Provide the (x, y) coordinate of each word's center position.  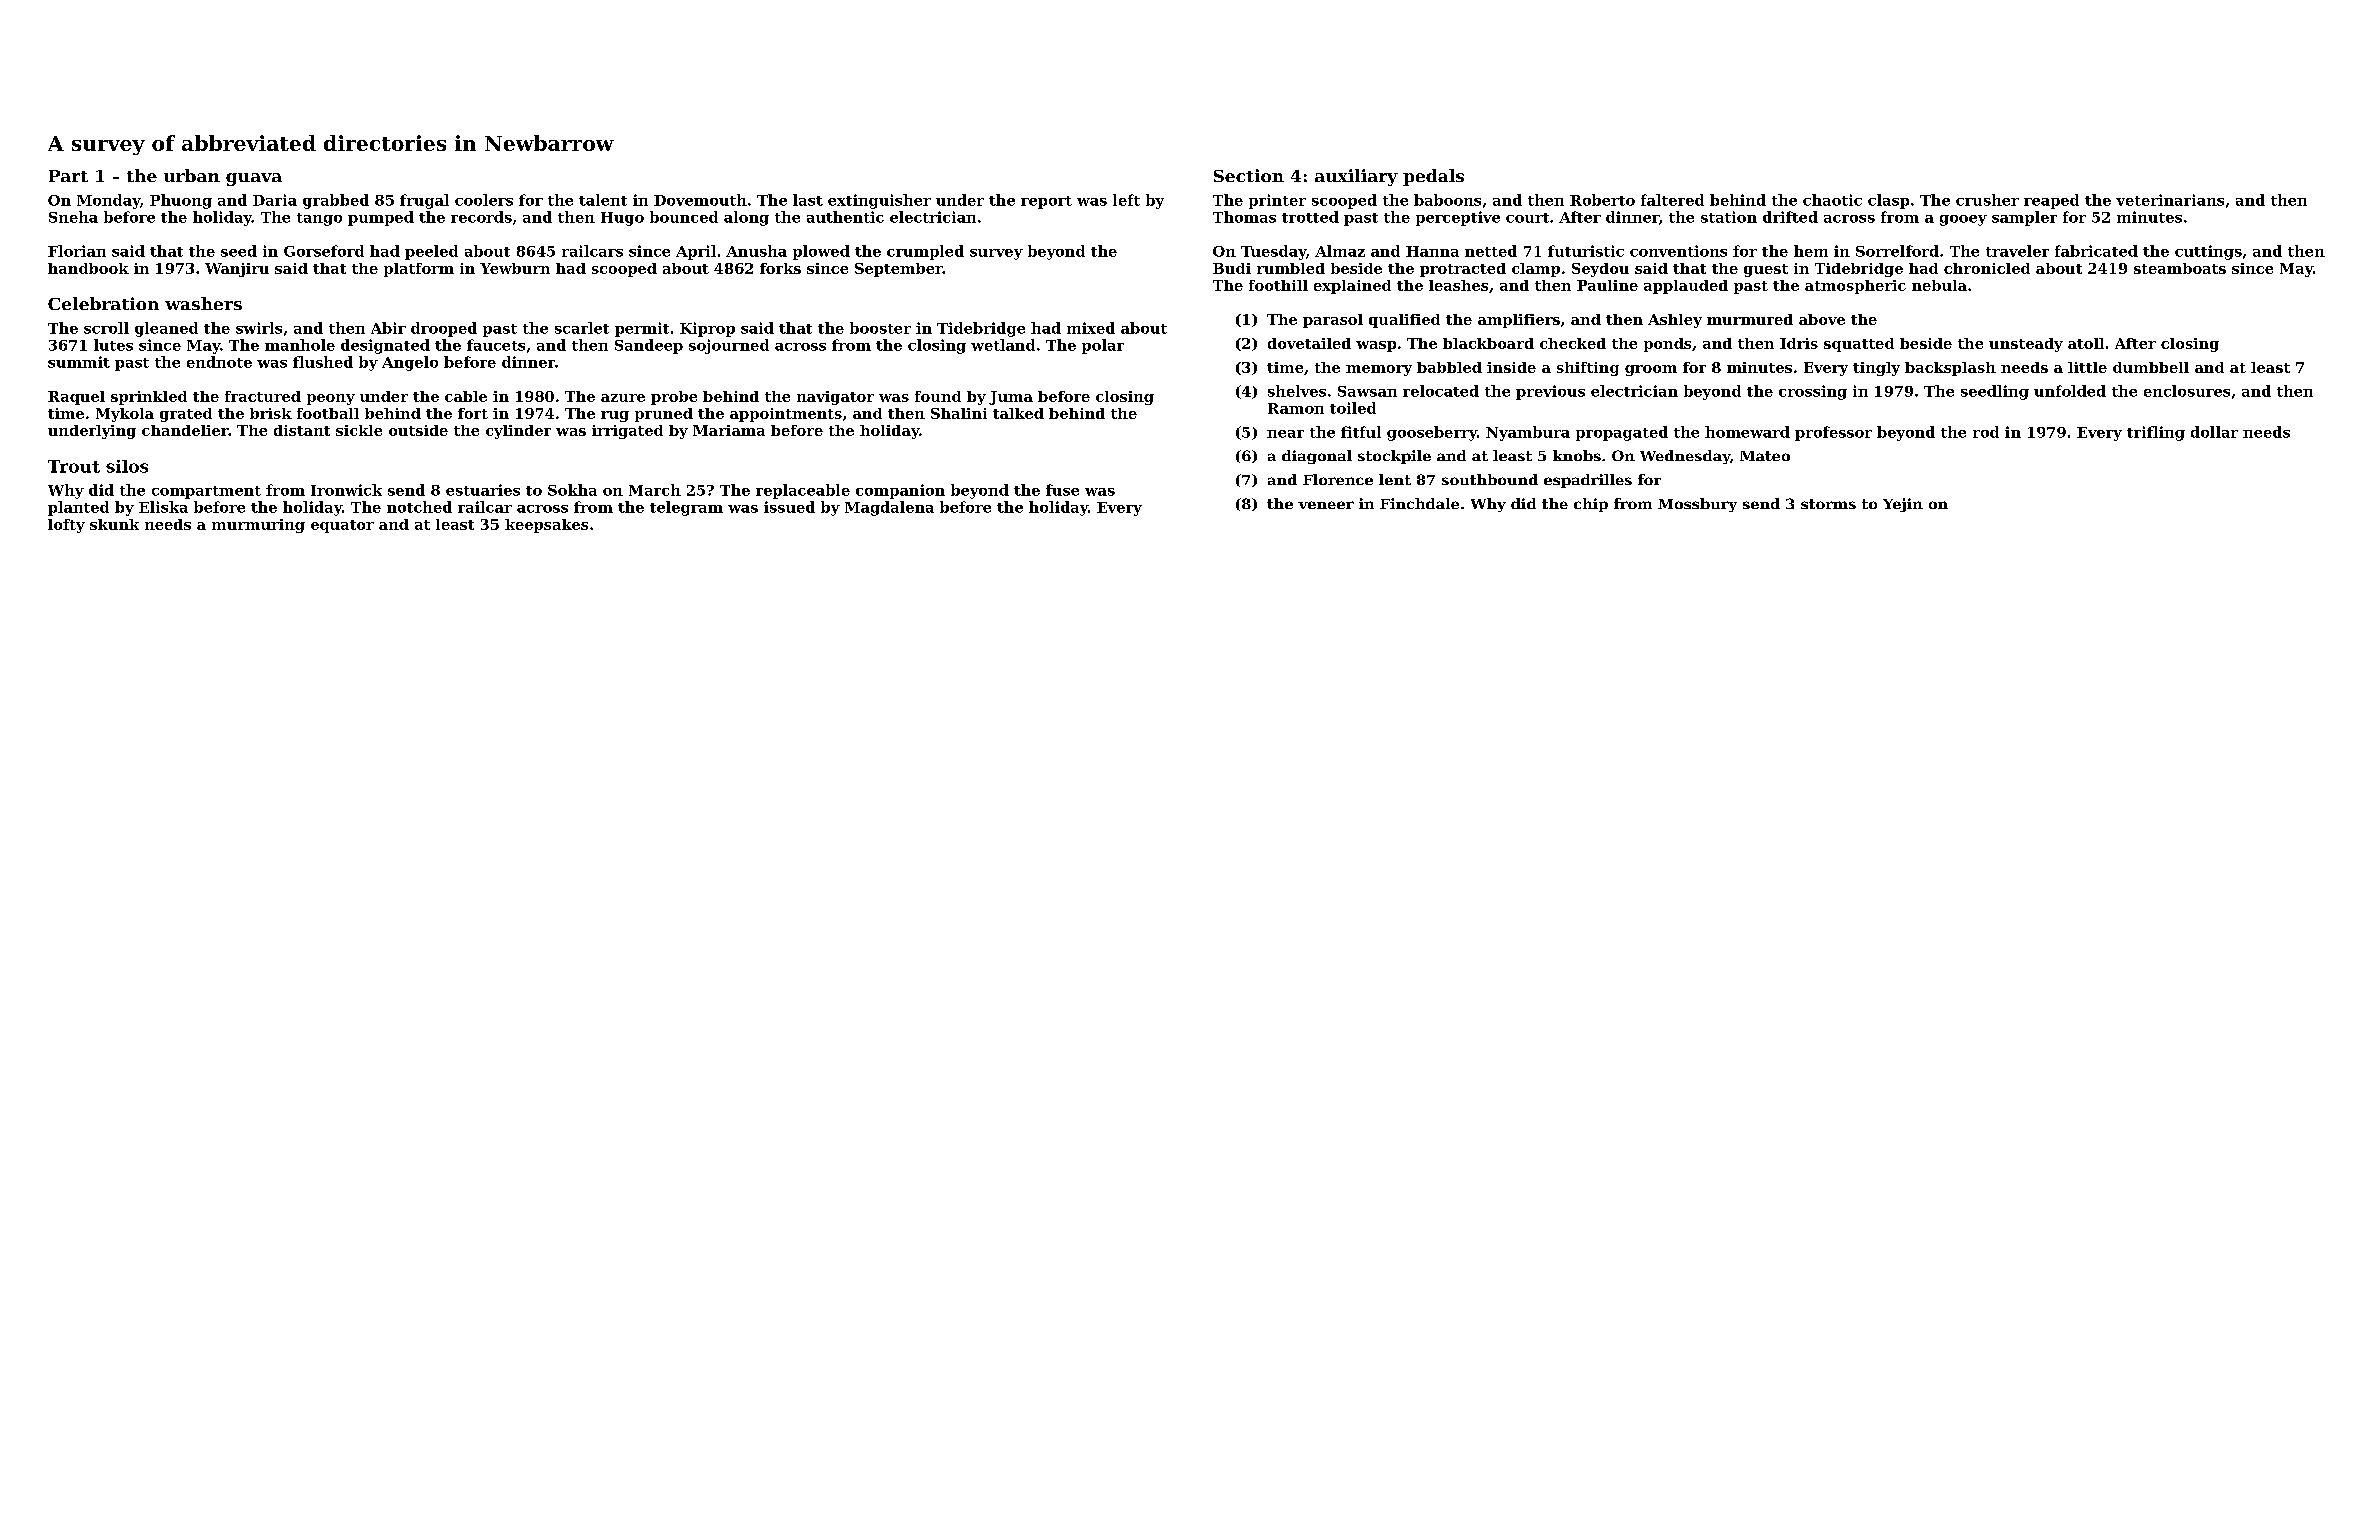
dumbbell (2151, 367)
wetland (1003, 345)
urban (192, 175)
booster (880, 328)
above (1822, 319)
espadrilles (1588, 481)
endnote (219, 362)
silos (127, 466)
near (1285, 434)
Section (1249, 175)
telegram (686, 508)
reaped (2051, 201)
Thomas (1244, 217)
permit (642, 329)
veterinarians (2170, 200)
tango (319, 219)
